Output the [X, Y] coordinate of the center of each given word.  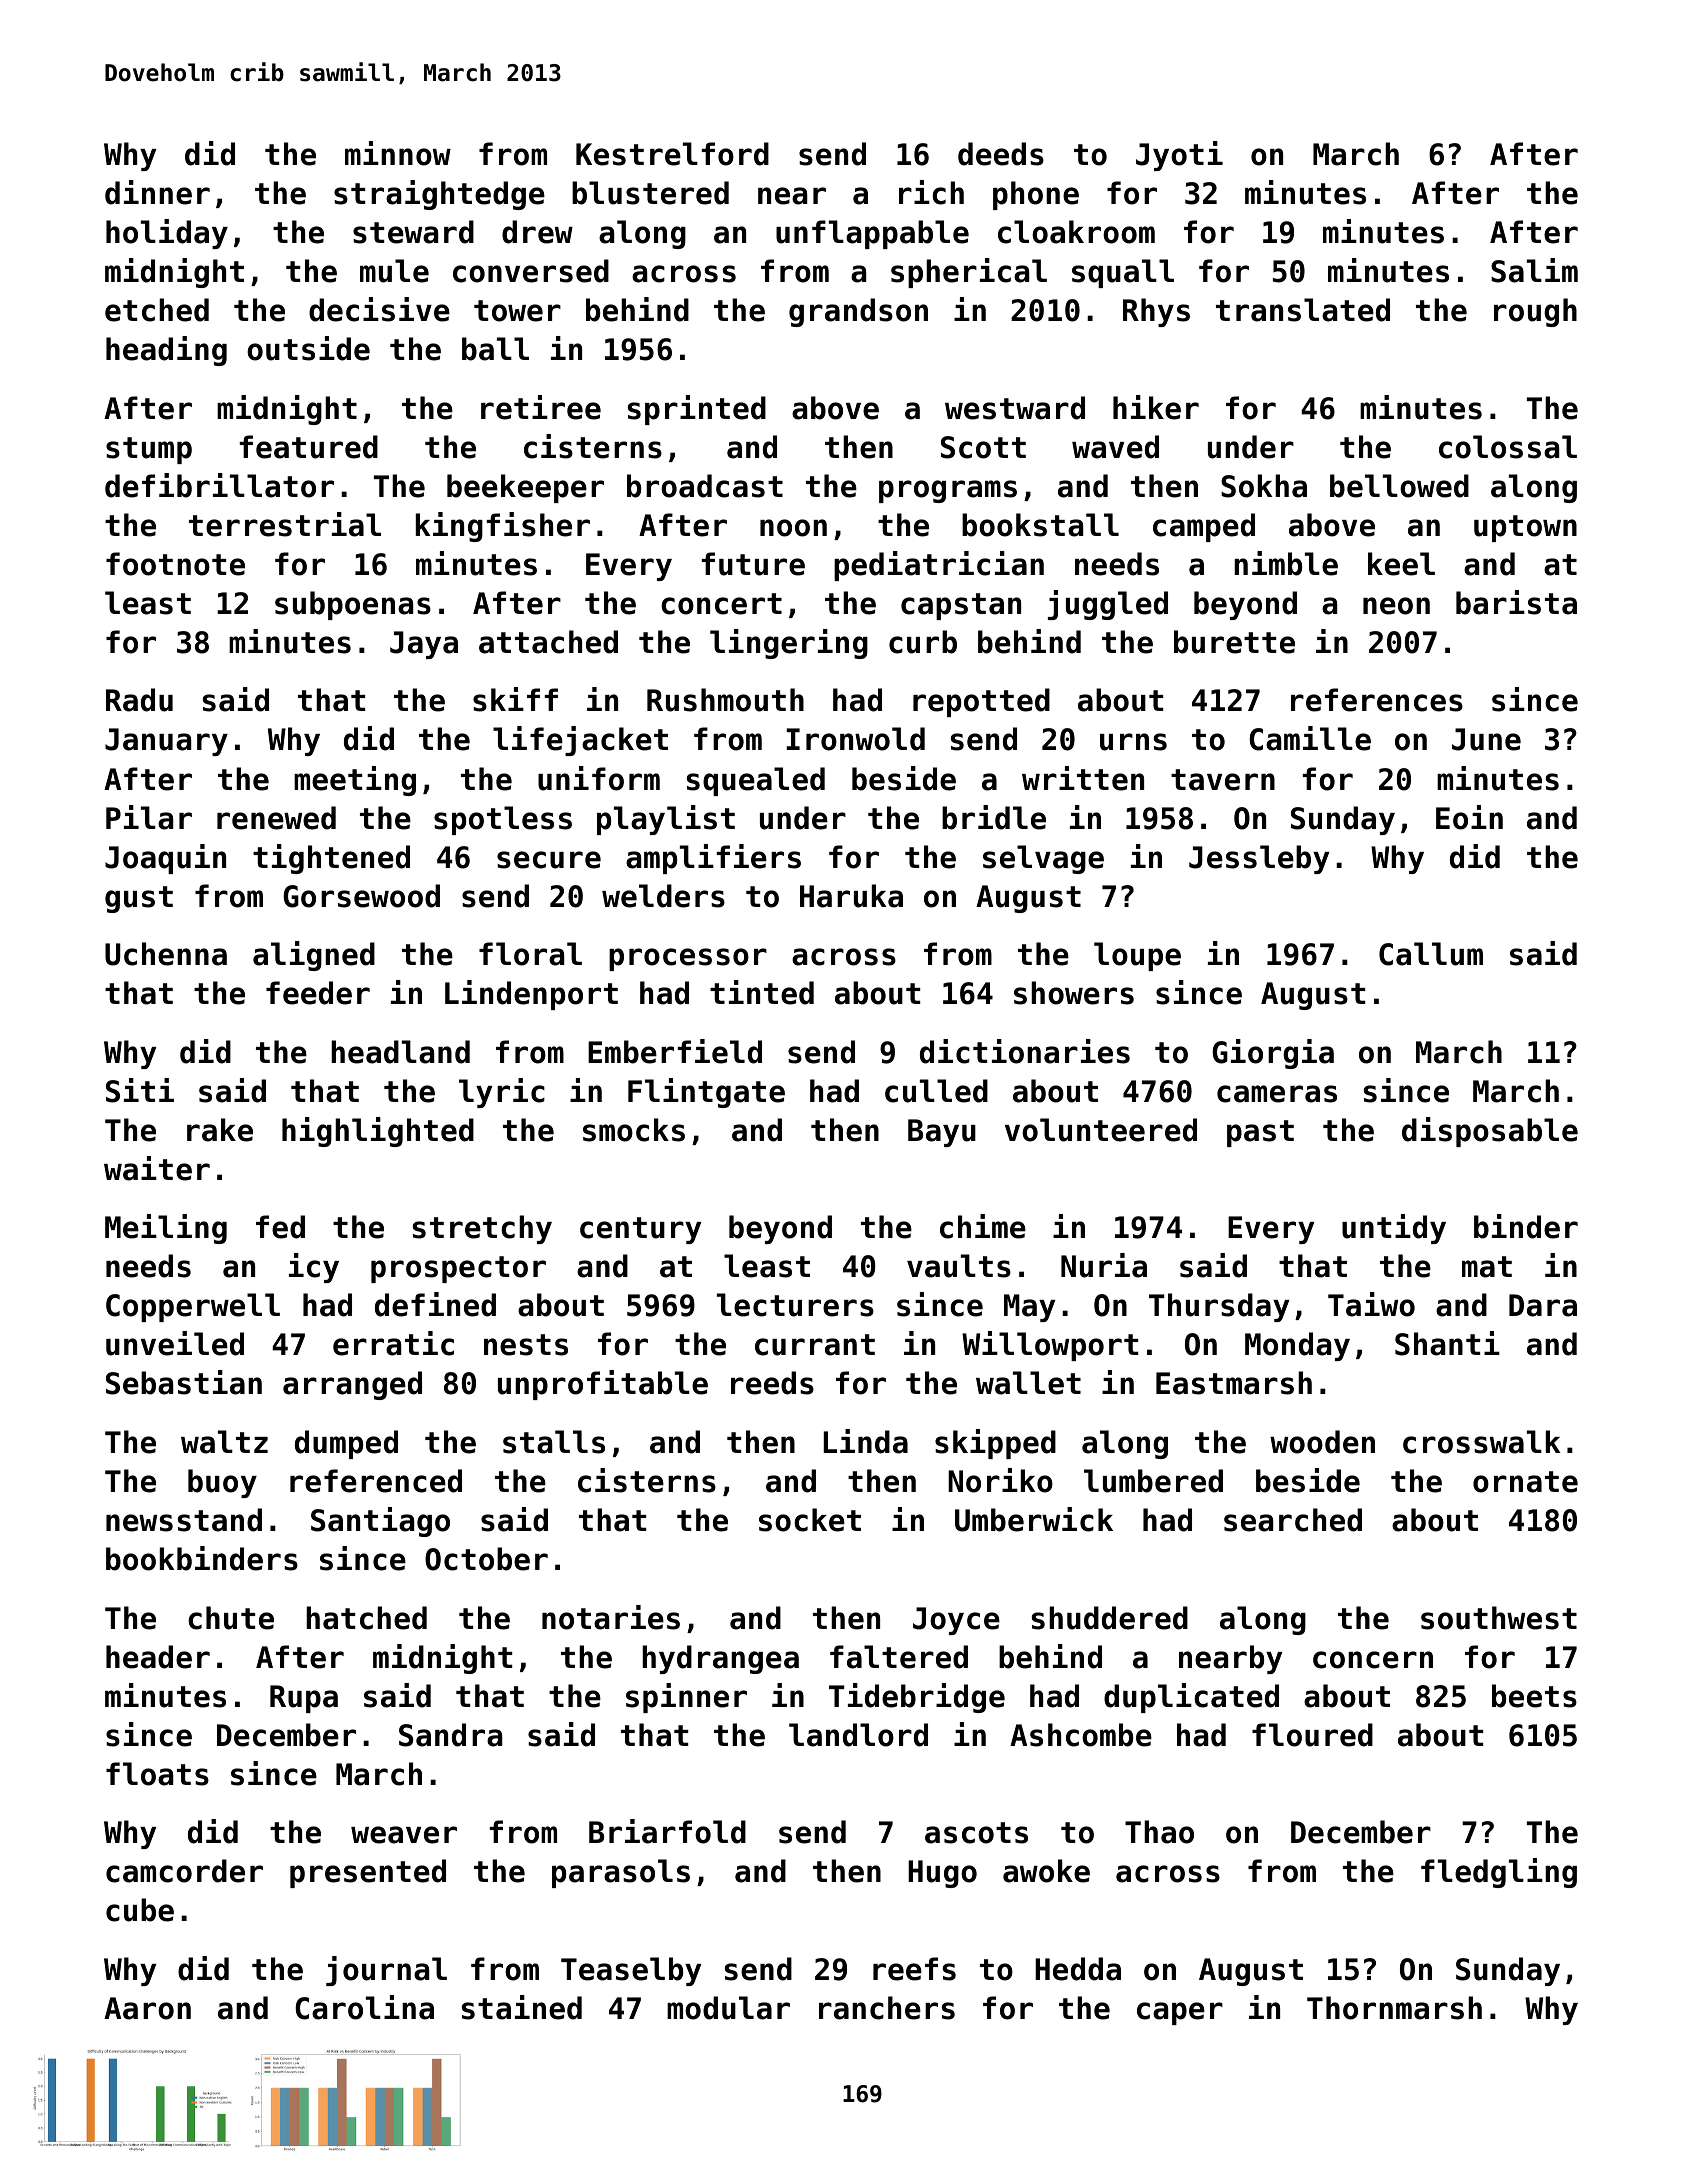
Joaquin [165, 859]
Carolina [364, 2007]
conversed [531, 271]
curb [923, 642]
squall [1123, 273]
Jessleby [1259, 859]
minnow [398, 153]
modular [728, 2008]
